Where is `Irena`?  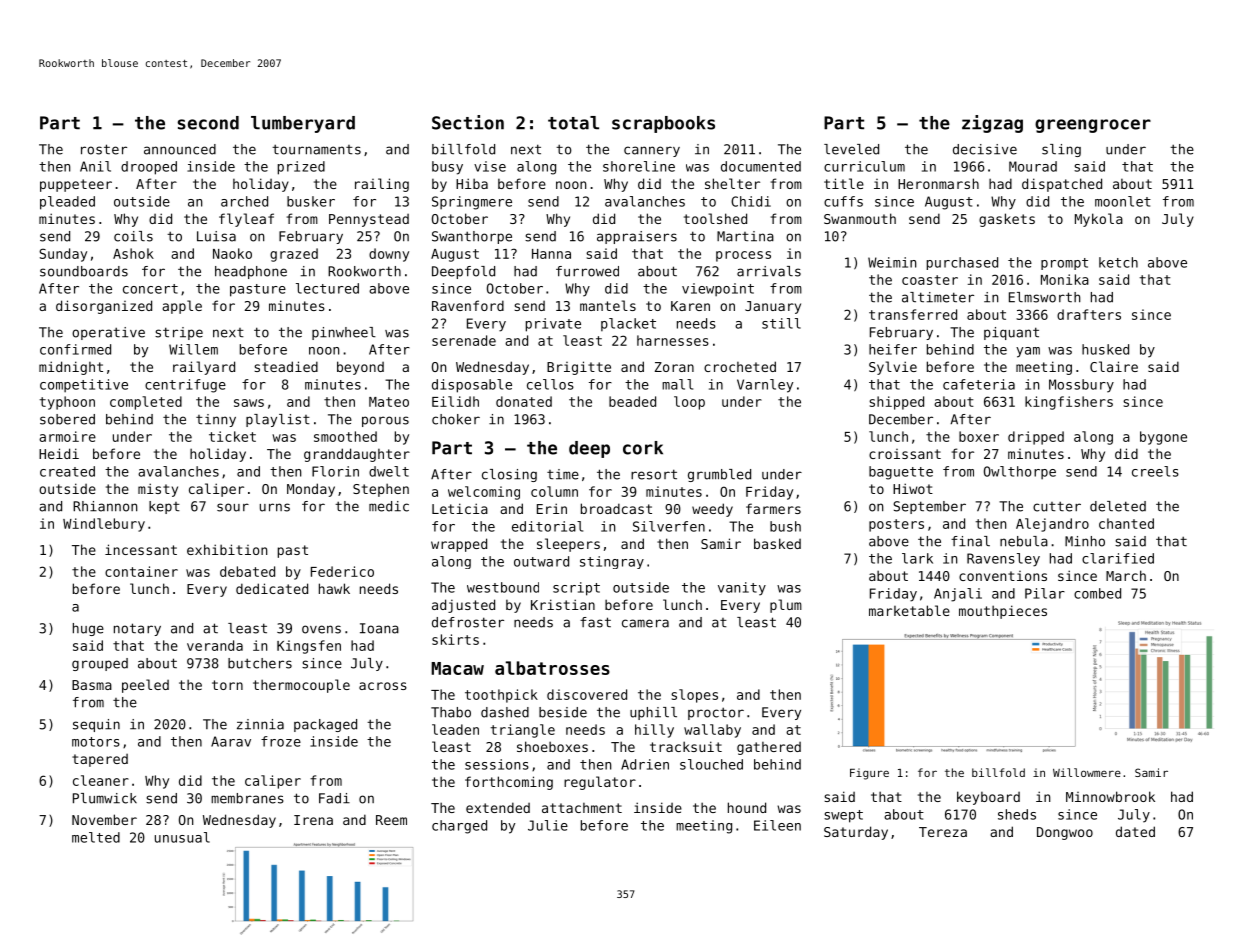
Irena is located at coordinates (313, 820).
